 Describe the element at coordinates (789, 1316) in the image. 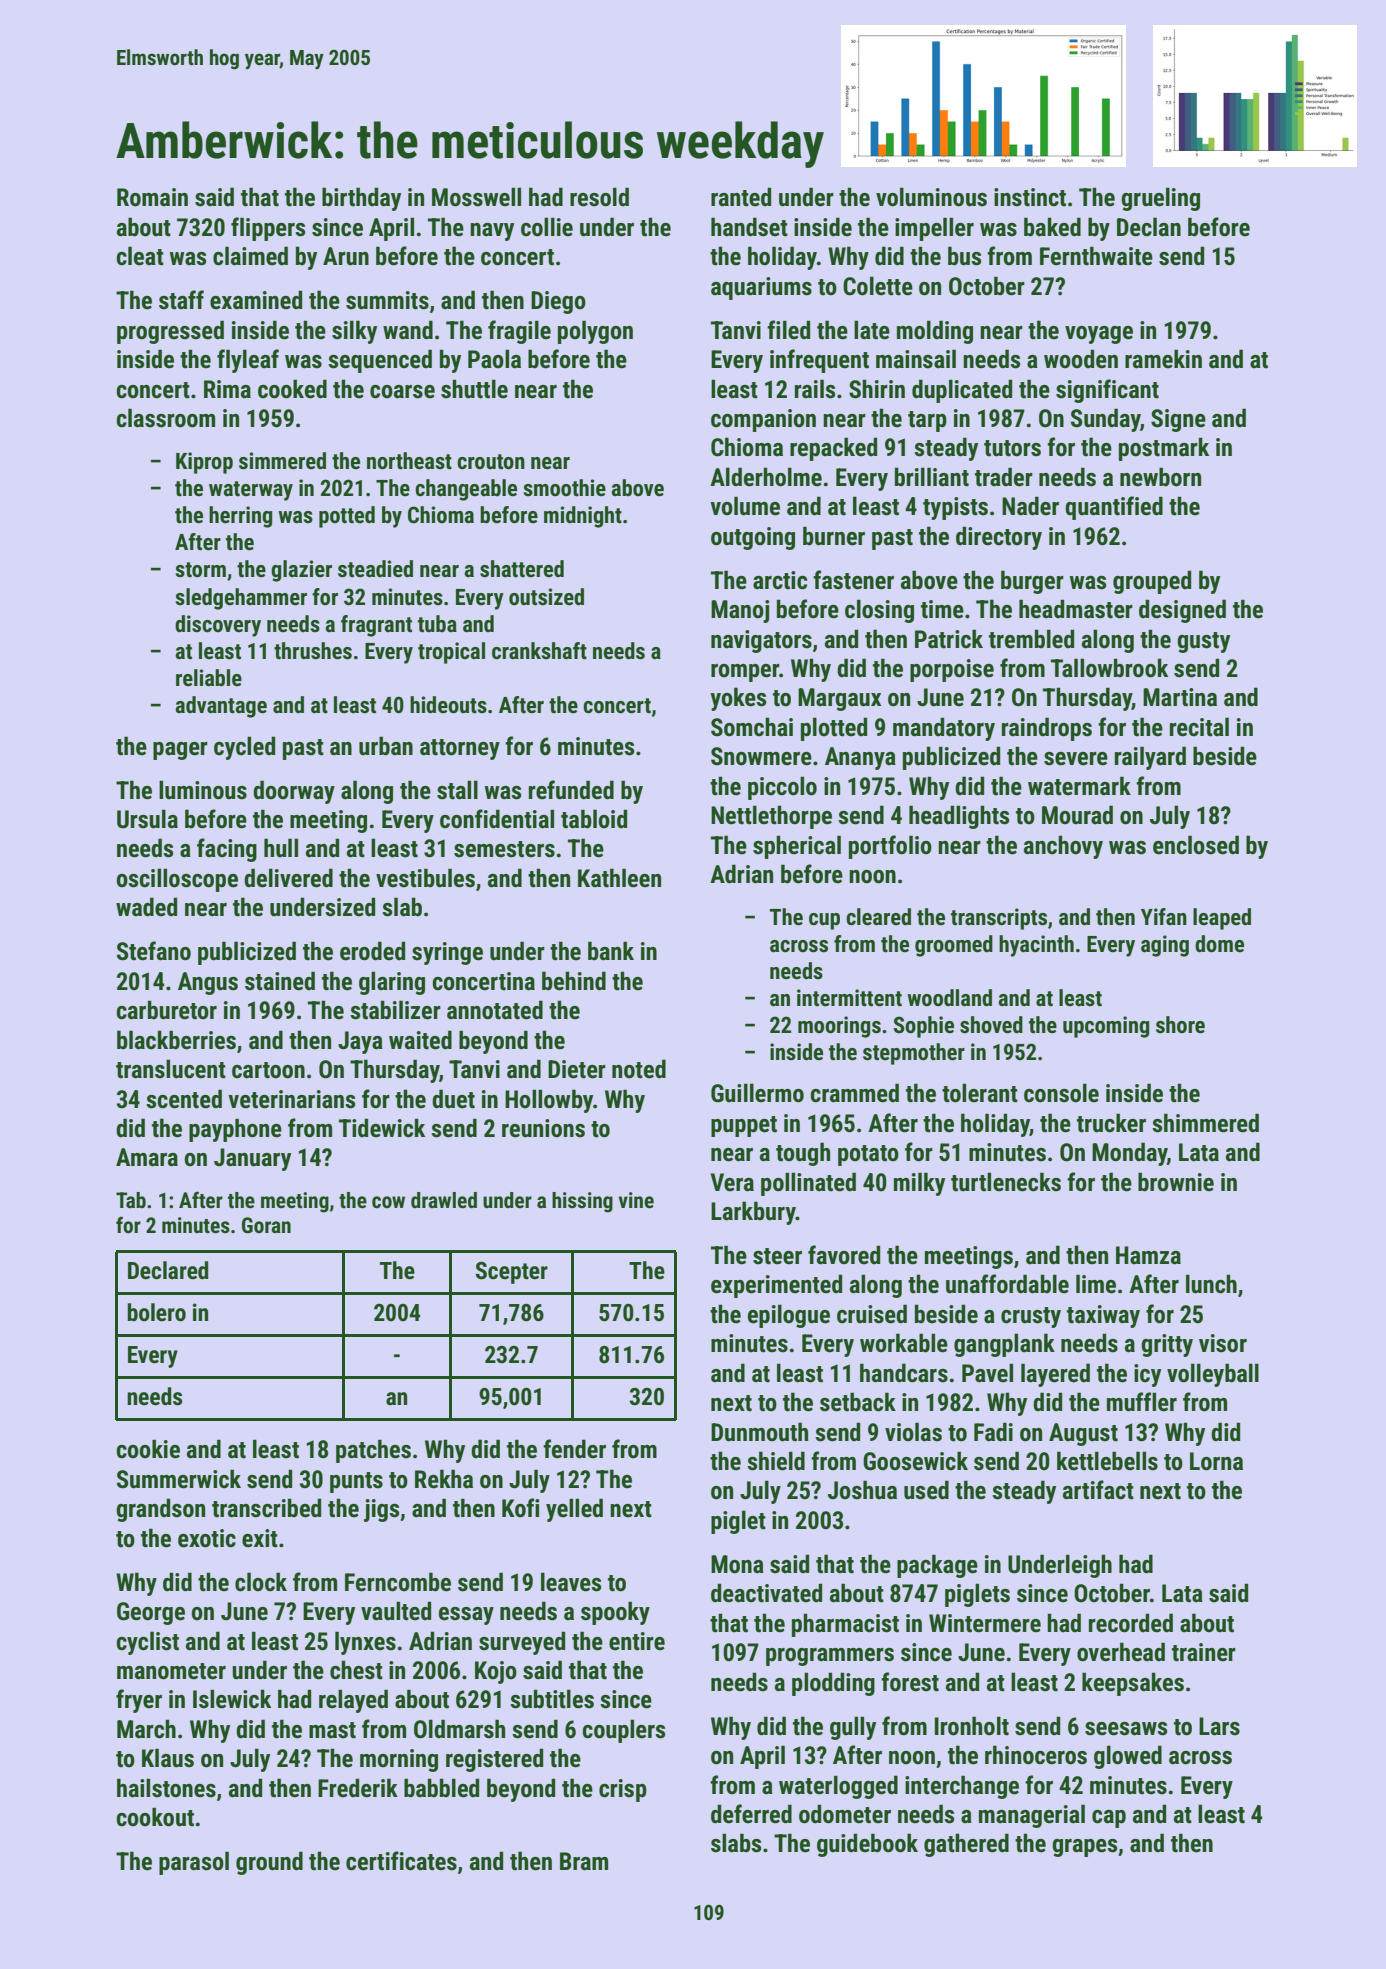

I see `epilogue` at that location.
